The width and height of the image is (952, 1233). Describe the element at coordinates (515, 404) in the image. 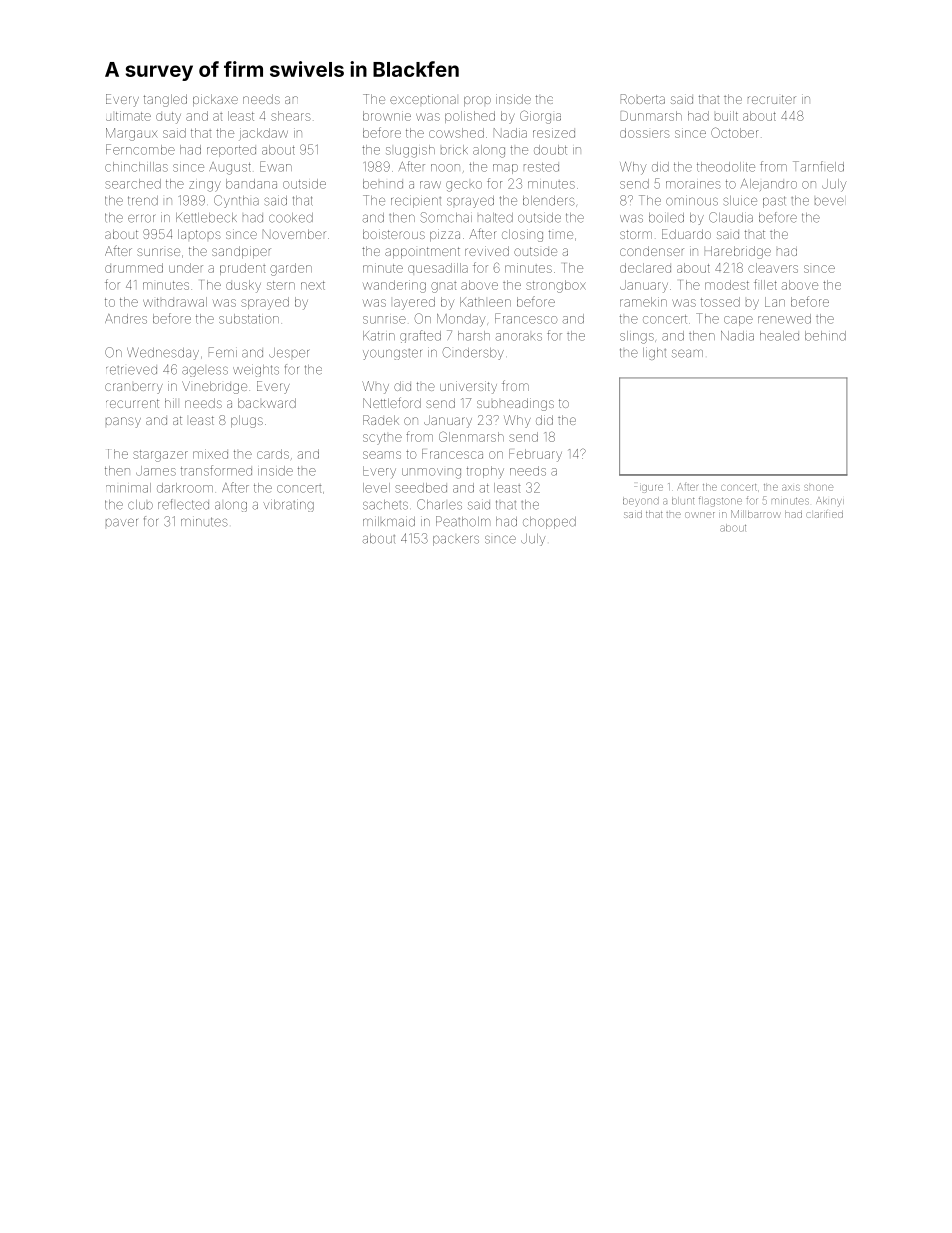

I see `subheadings` at that location.
